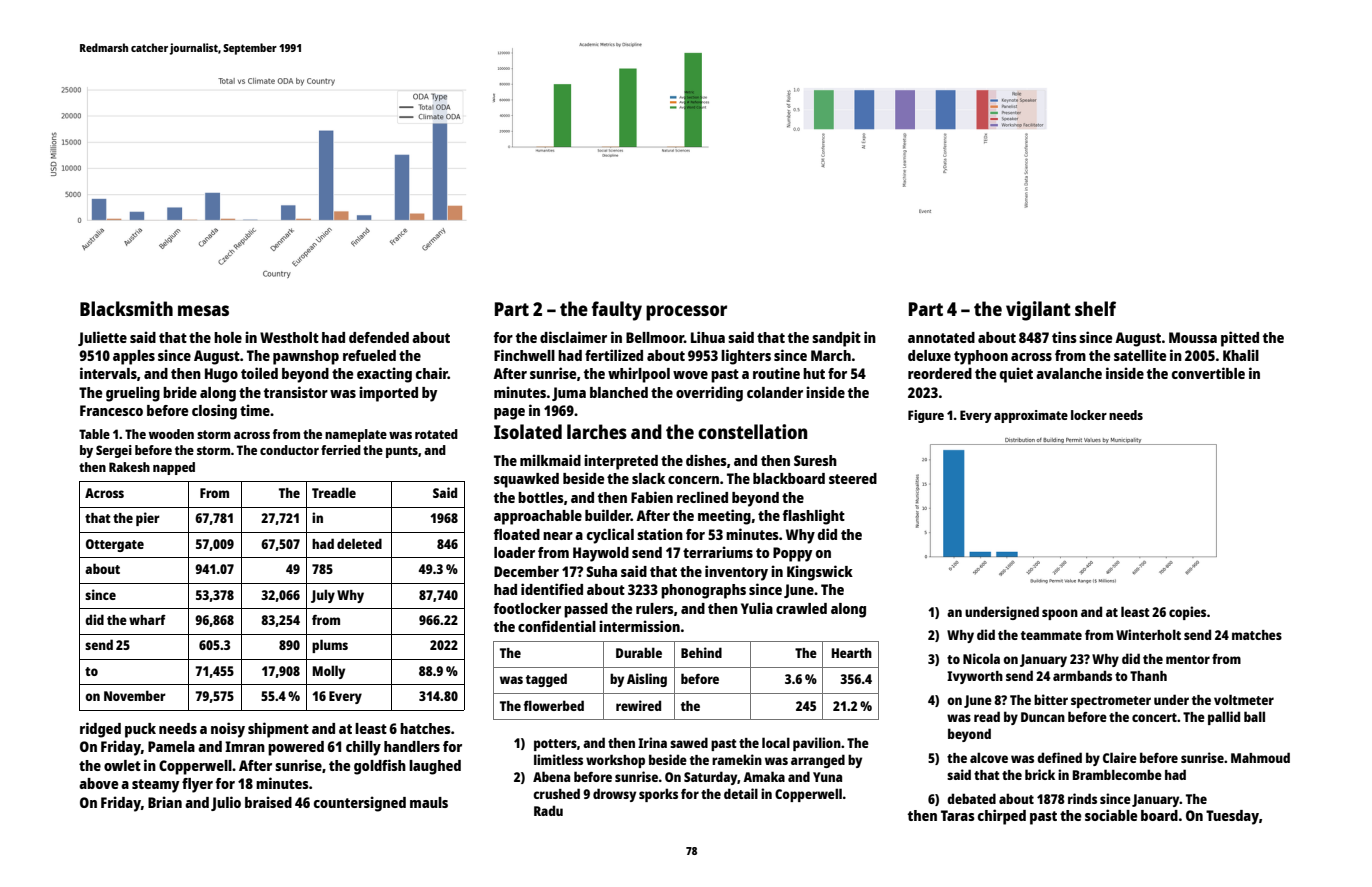 The height and width of the screenshot is (887, 1372). Describe the element at coordinates (429, 802) in the screenshot. I see `mauls` at that location.
